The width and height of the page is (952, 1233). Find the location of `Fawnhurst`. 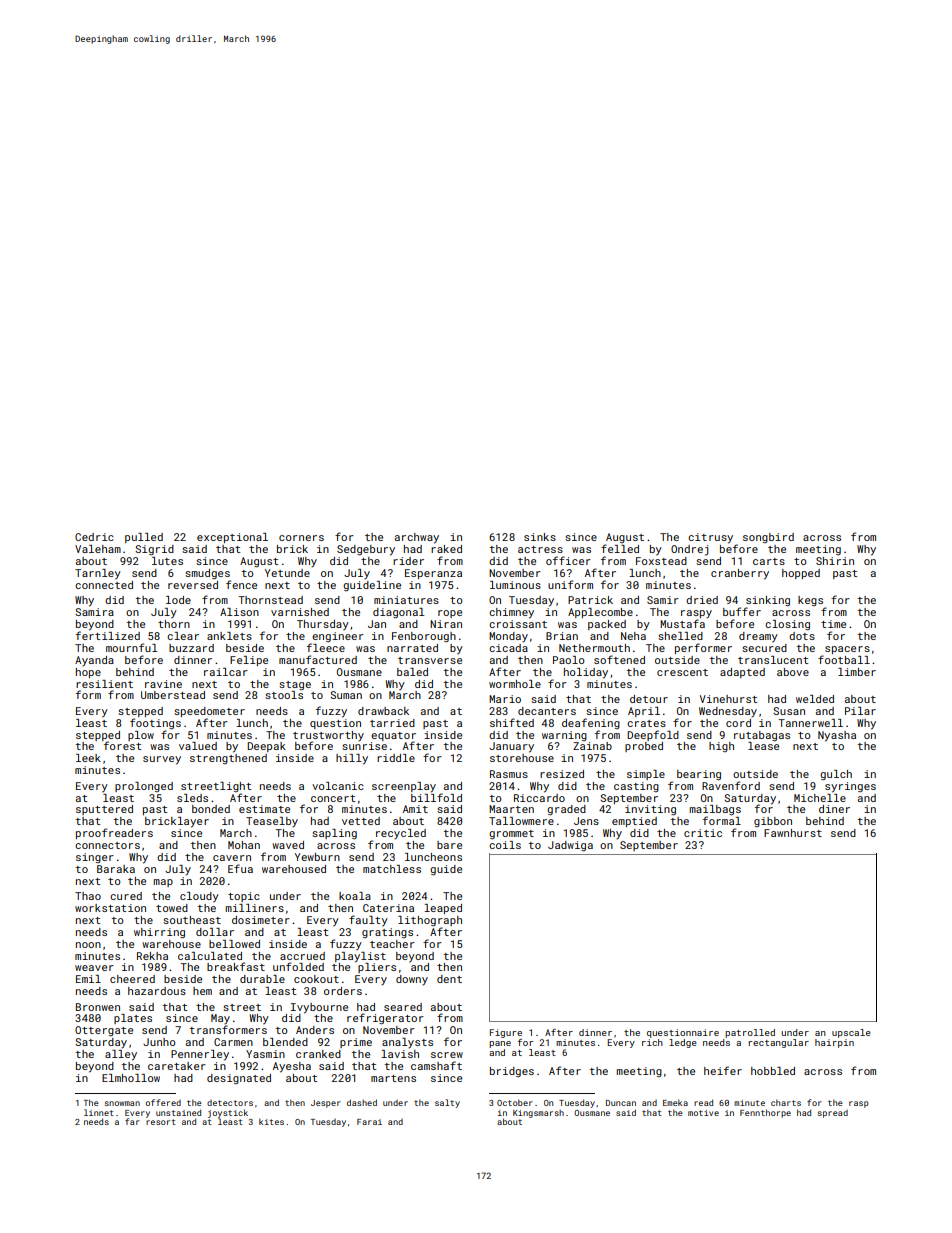

Fawnhurst is located at coordinates (793, 833).
